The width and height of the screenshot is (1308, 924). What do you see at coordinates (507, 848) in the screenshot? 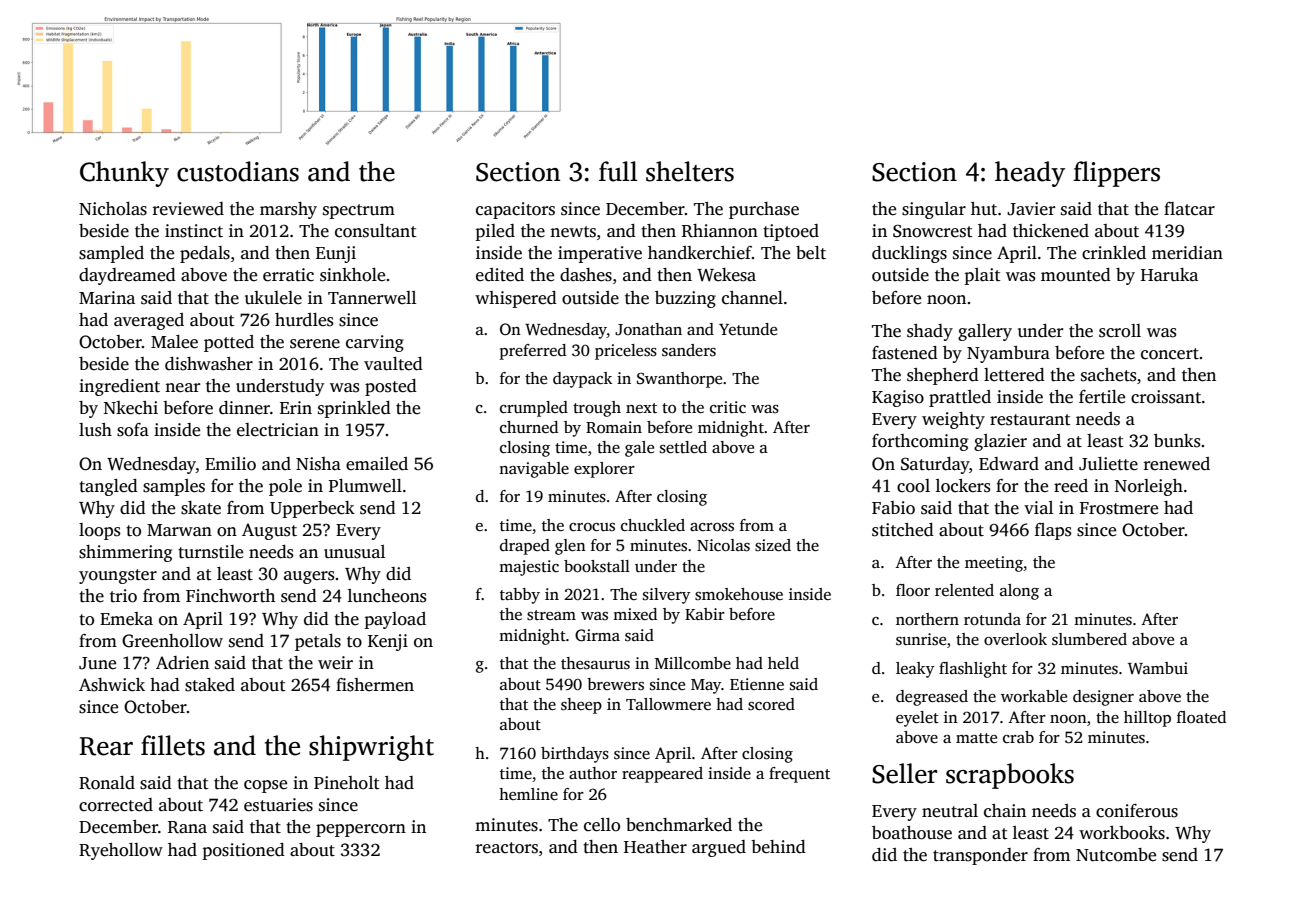
I see `reactors` at bounding box center [507, 848].
